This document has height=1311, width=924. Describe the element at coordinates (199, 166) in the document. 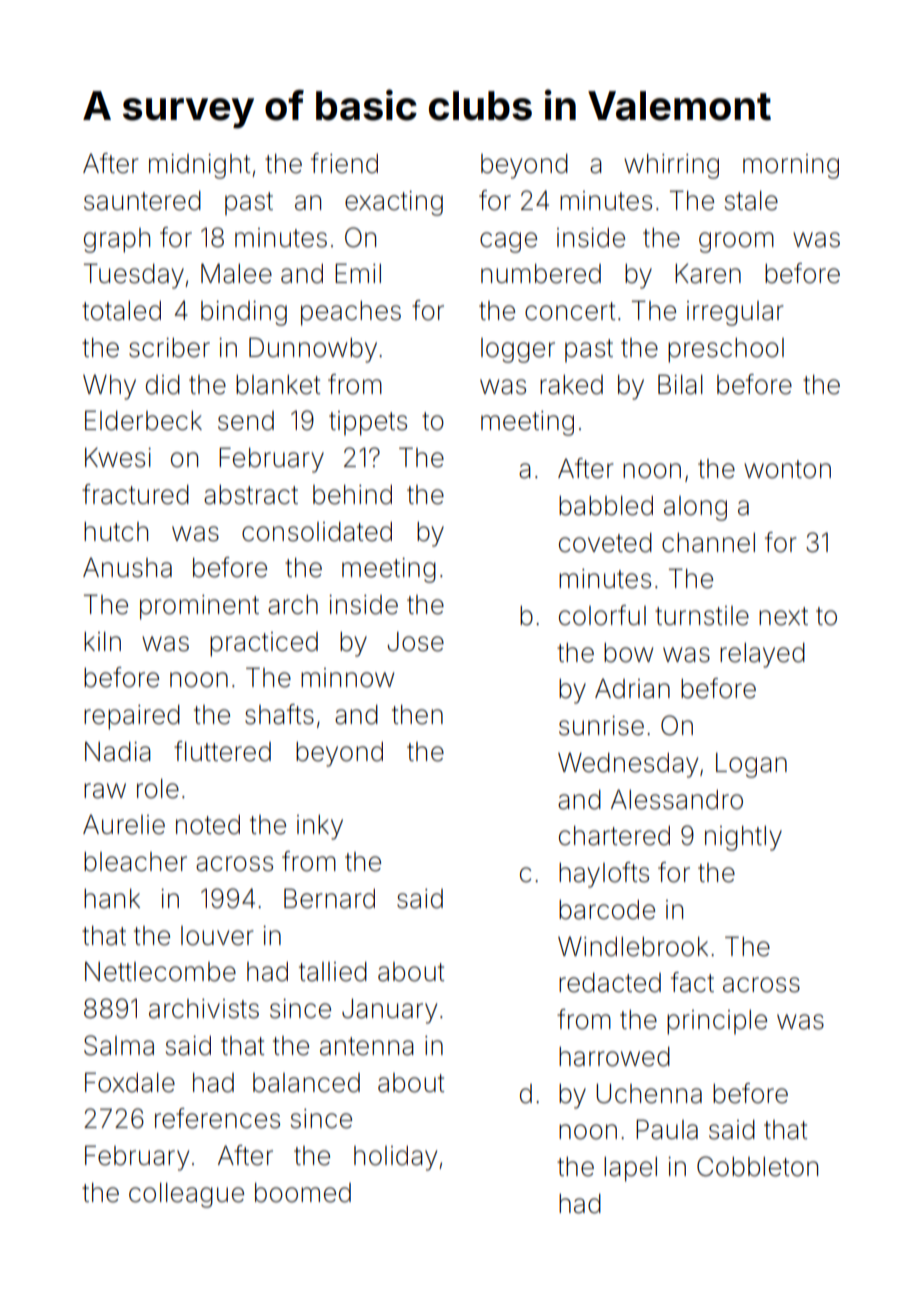

I see `midnight` at that location.
